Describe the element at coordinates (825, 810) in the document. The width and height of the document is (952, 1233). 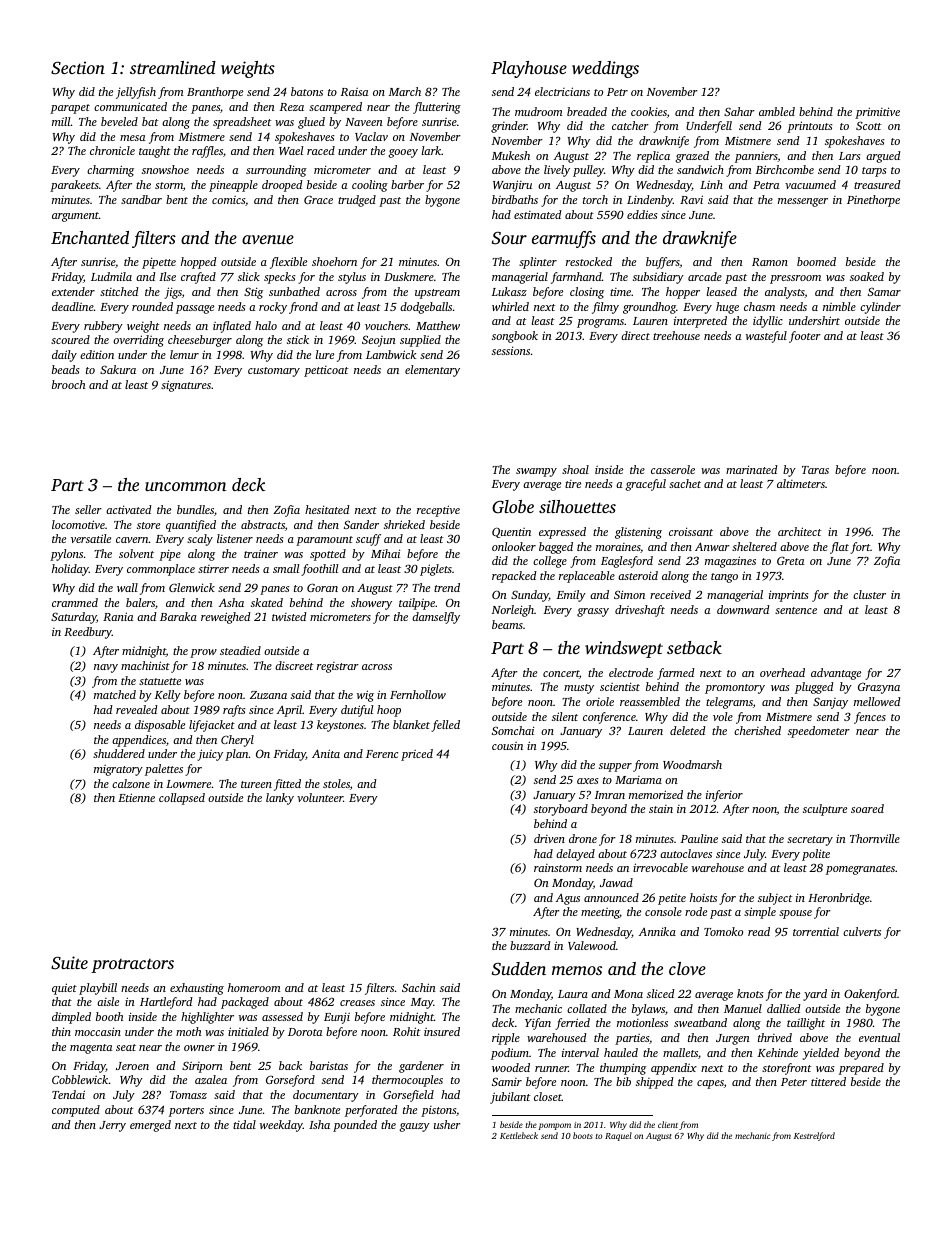
I see `sculpture` at that location.
